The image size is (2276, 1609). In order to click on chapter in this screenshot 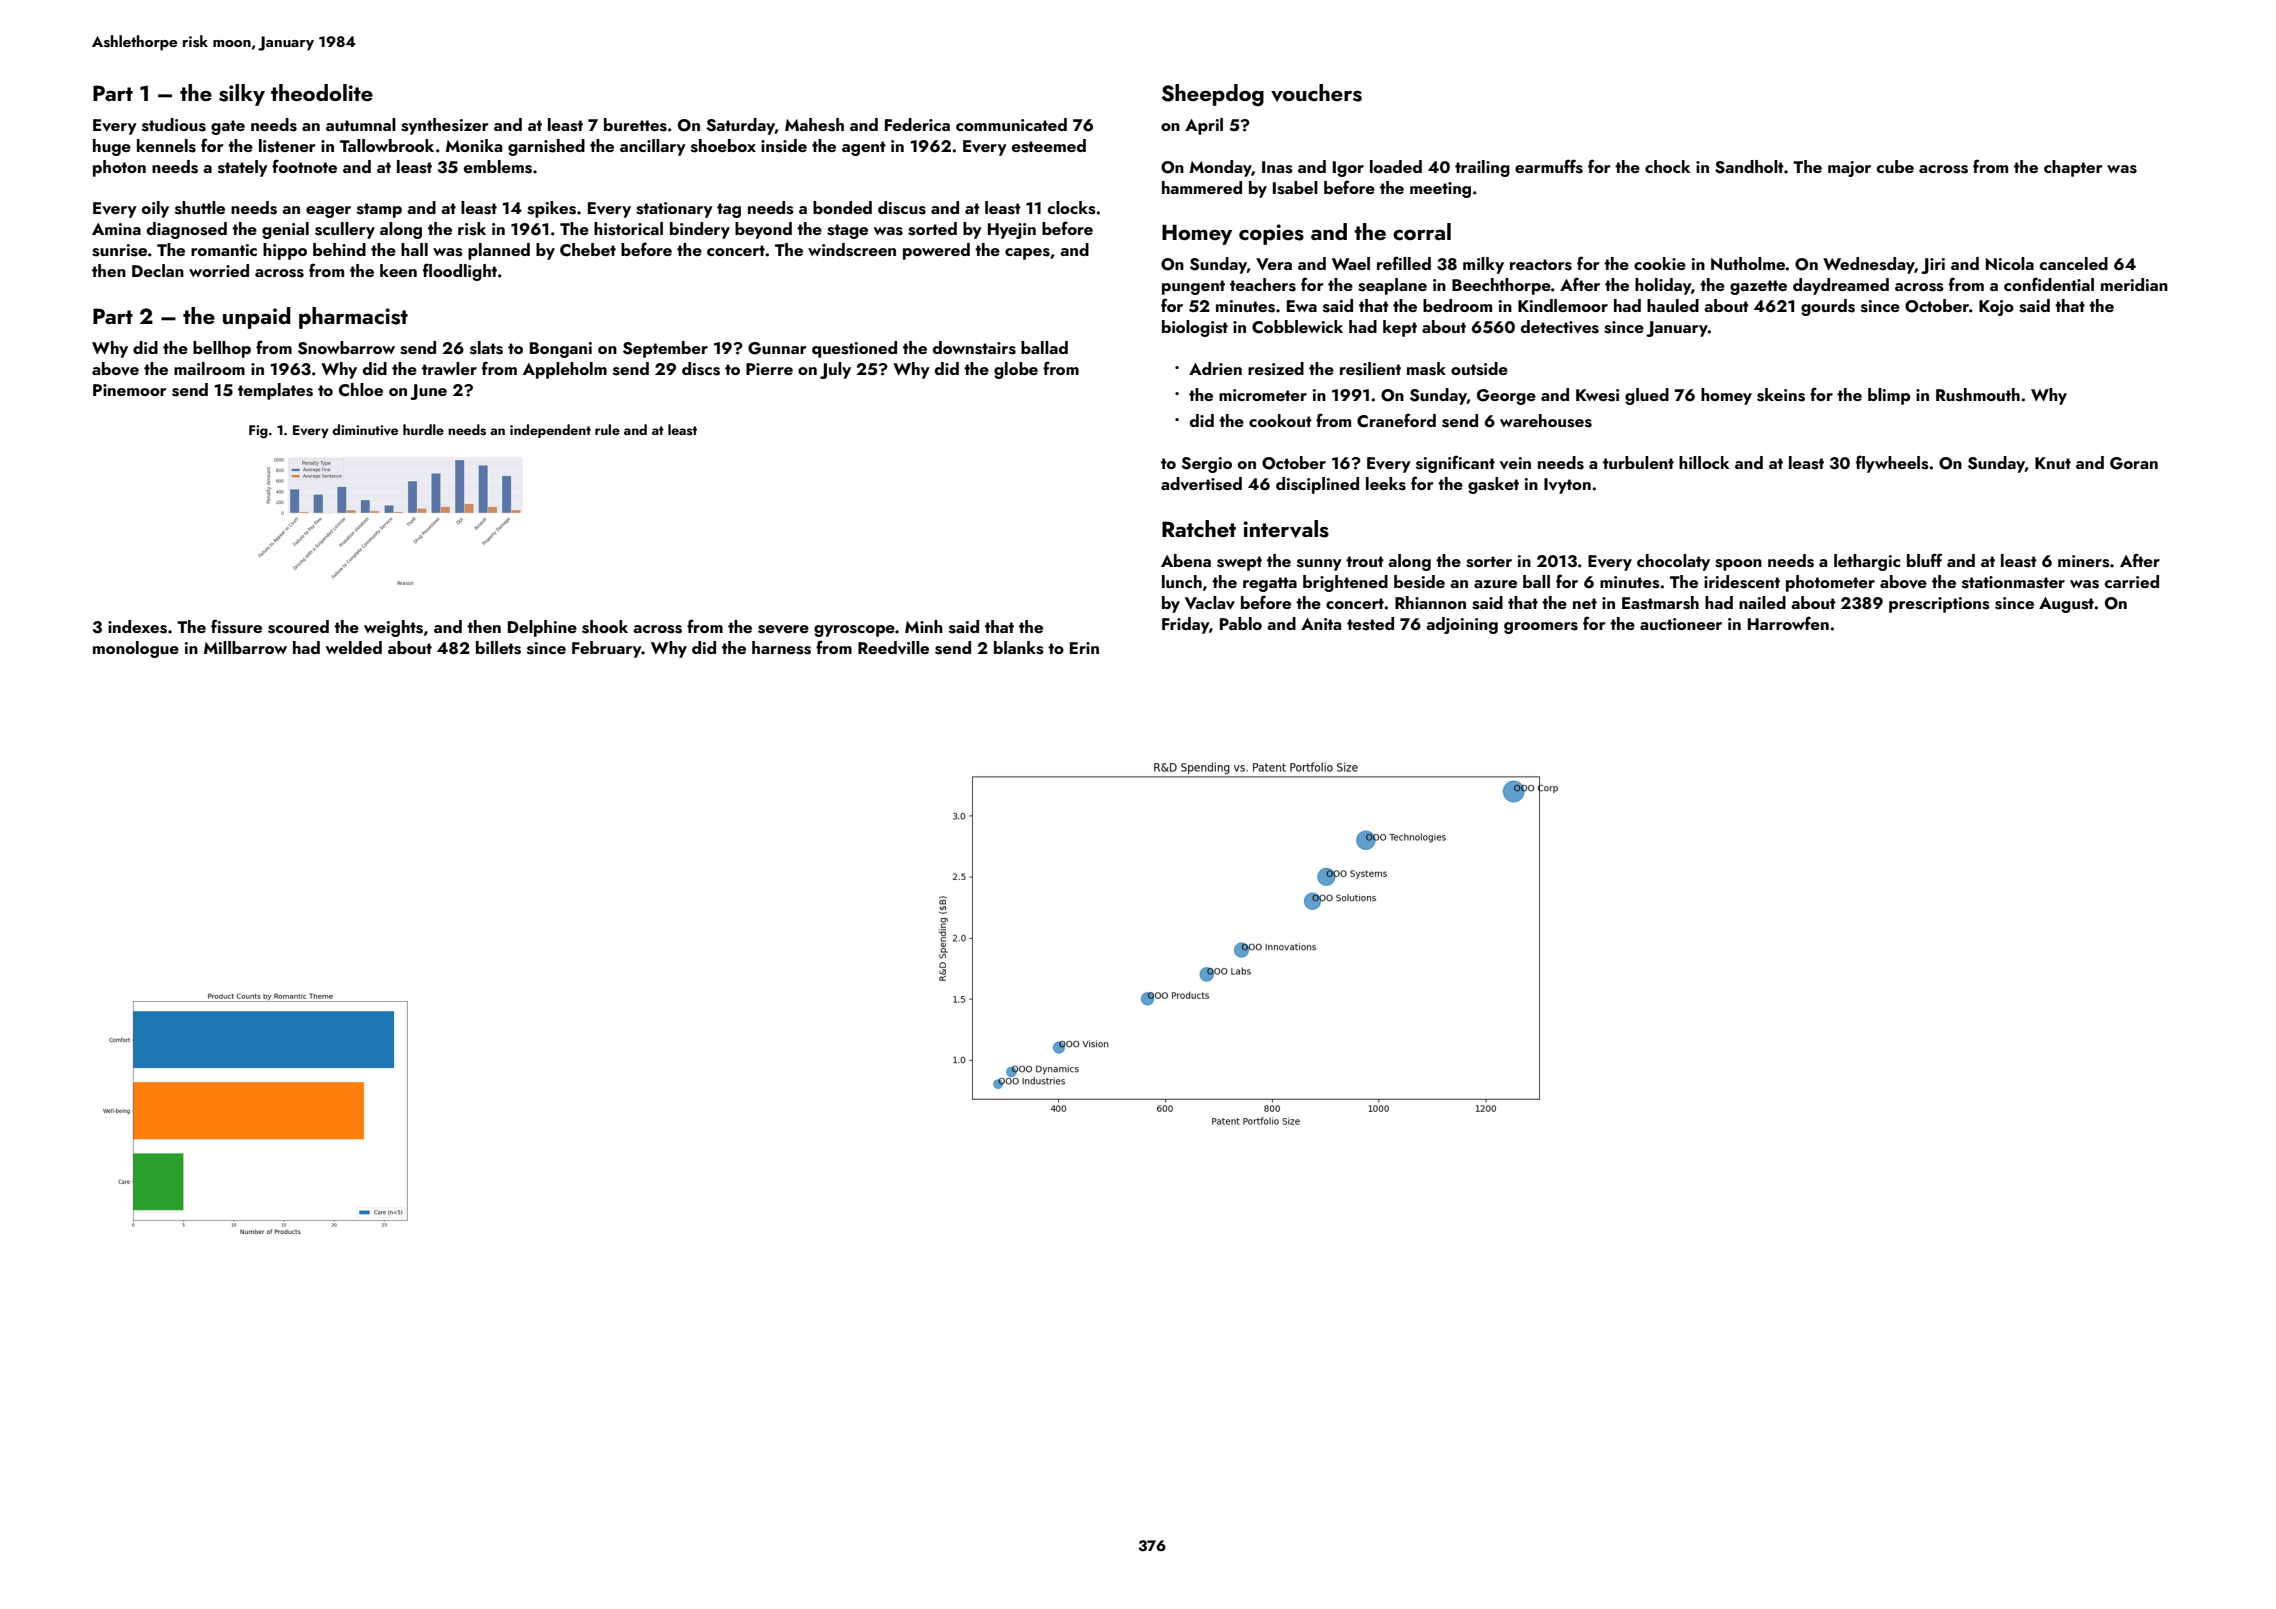, I will do `click(2073, 168)`.
